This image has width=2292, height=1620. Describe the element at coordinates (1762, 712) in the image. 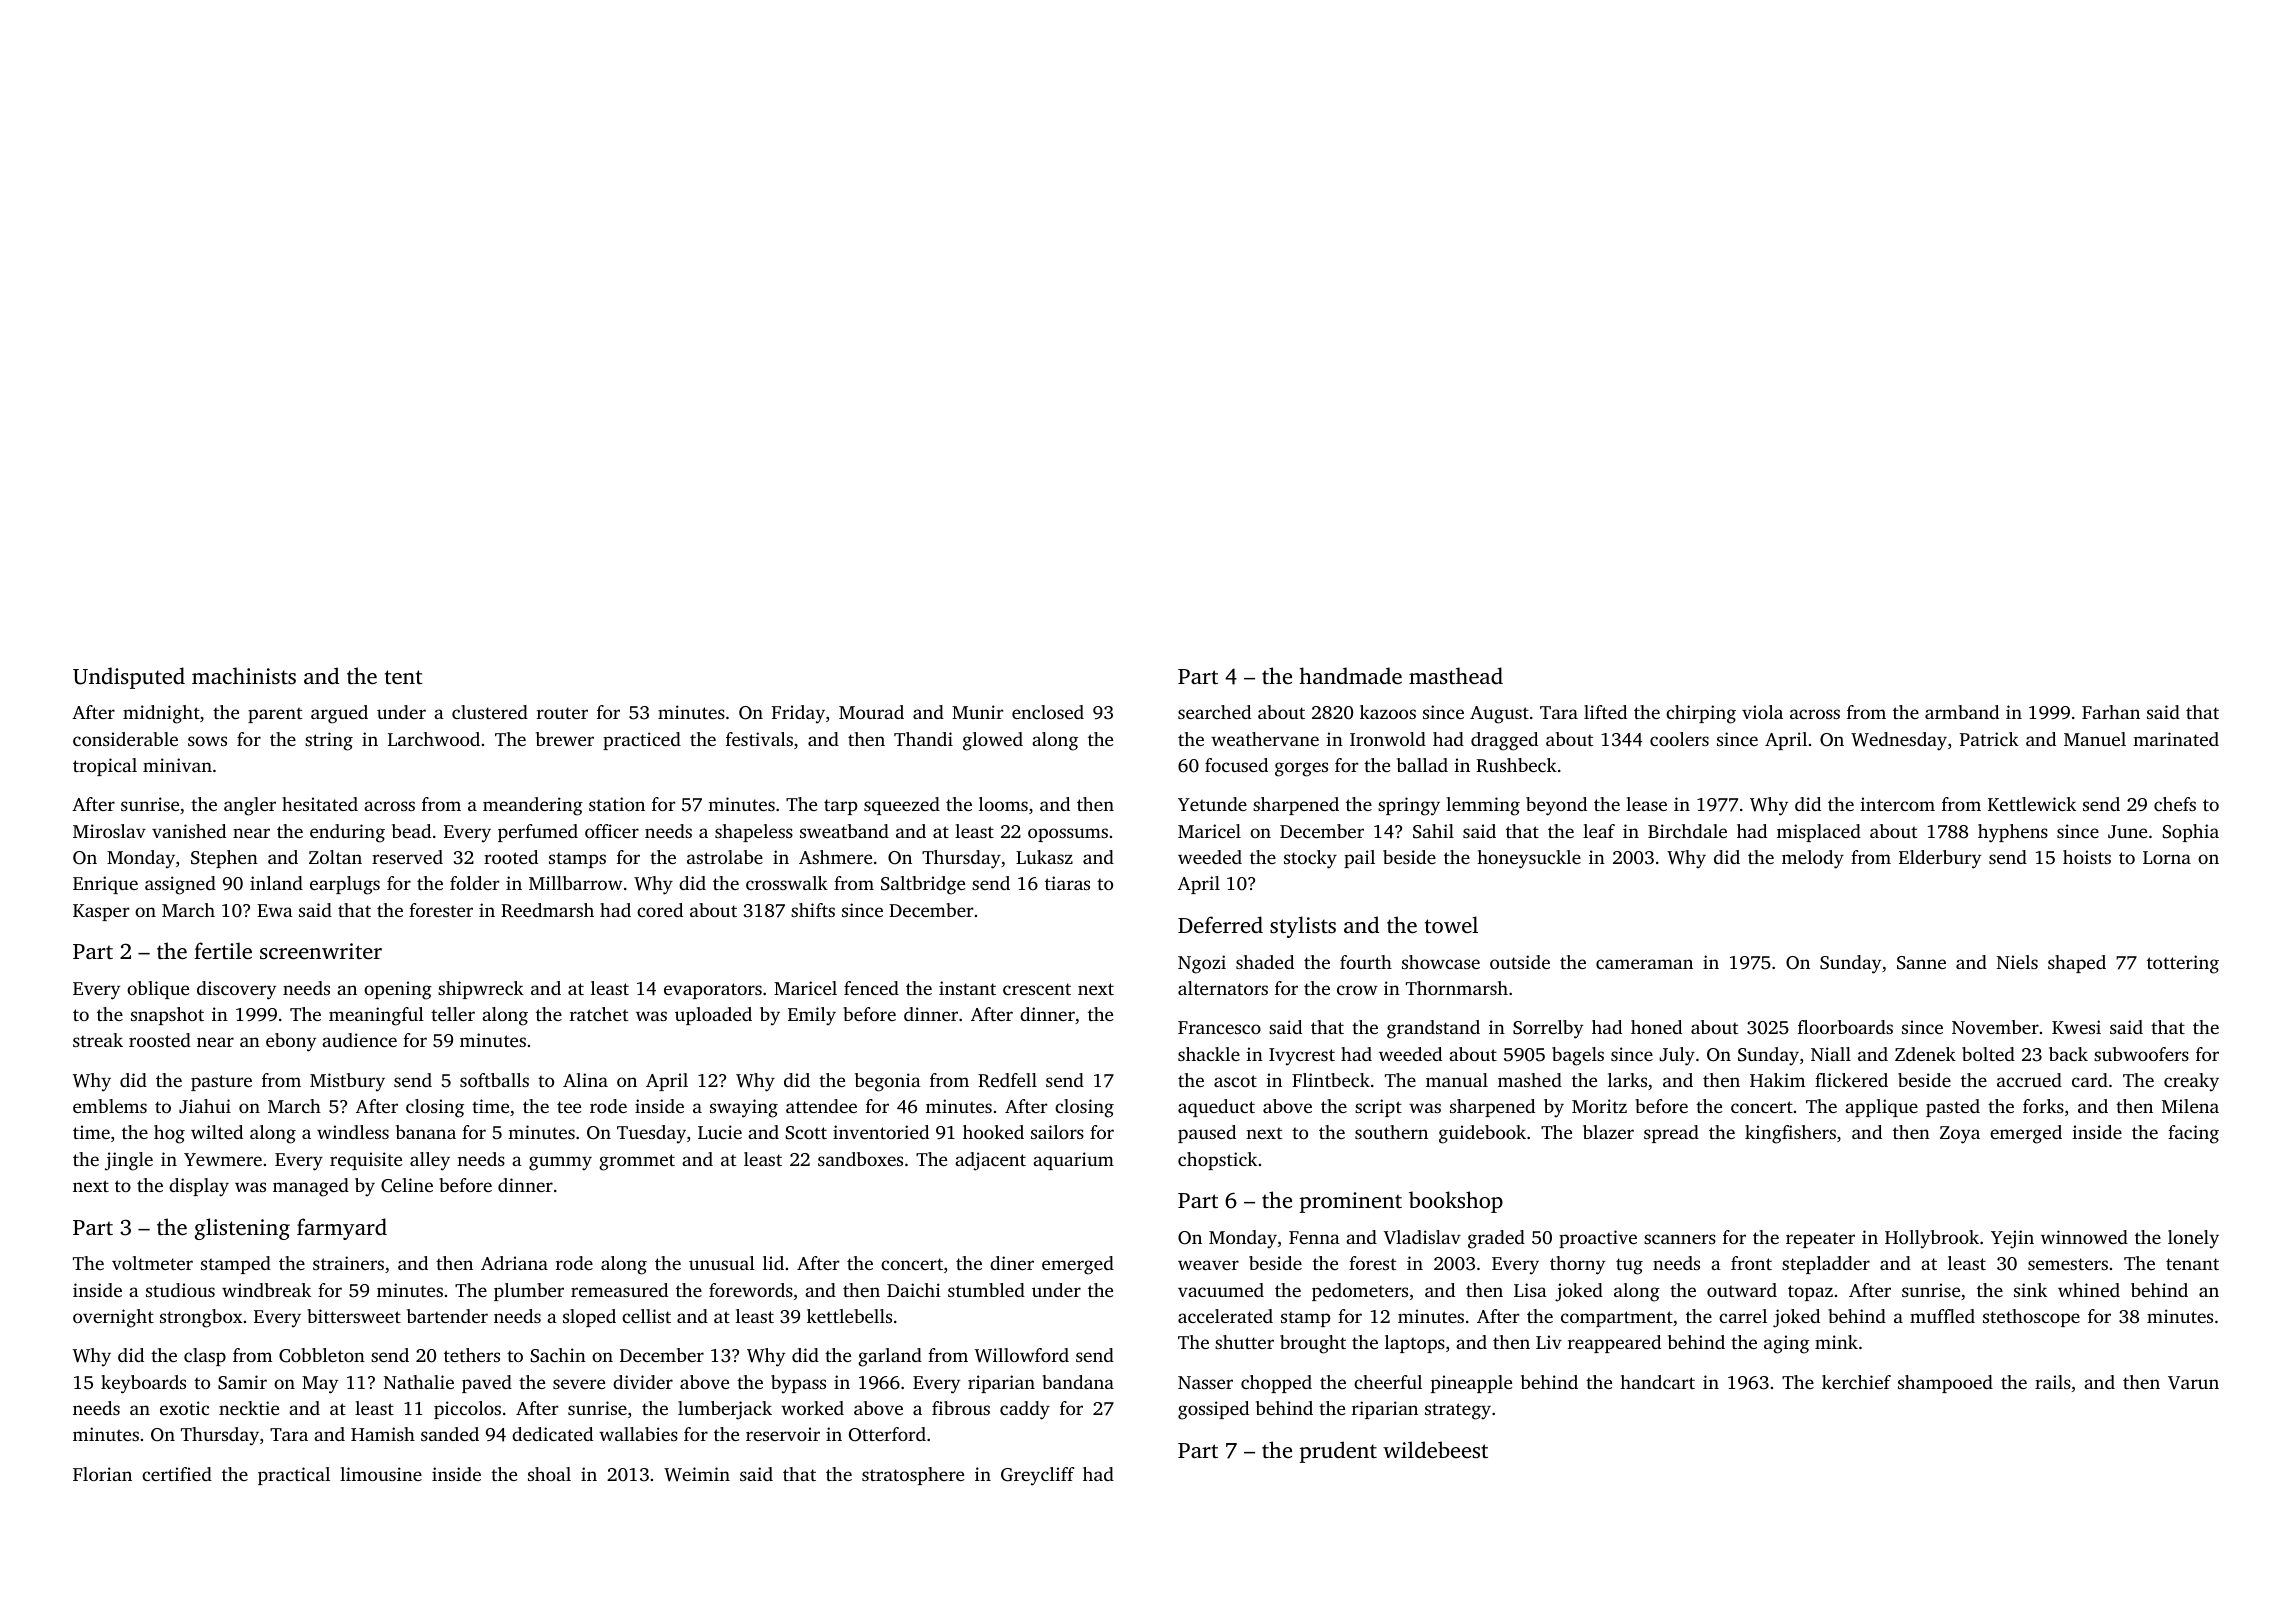

I see `viola` at that location.
